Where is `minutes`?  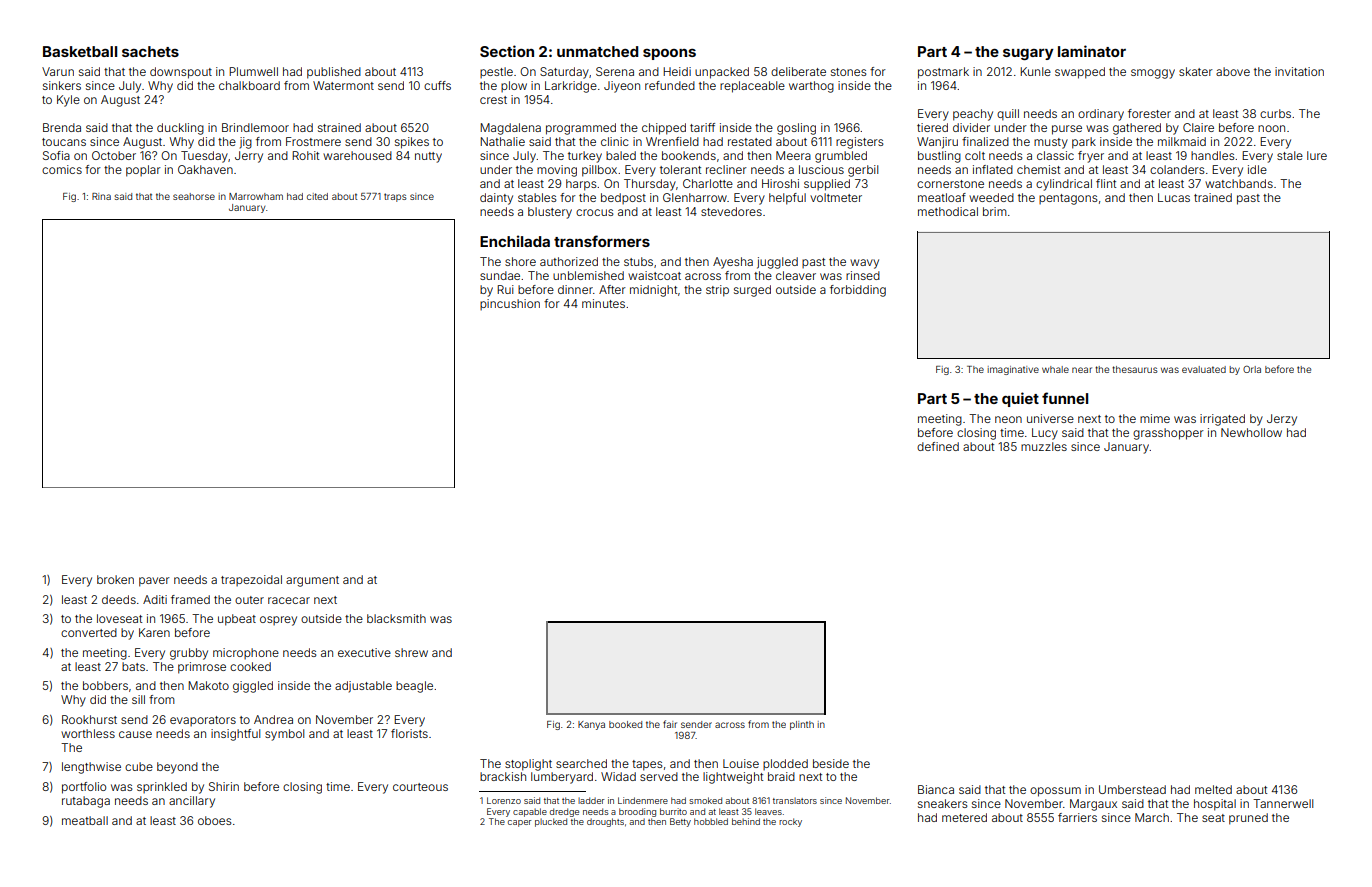
minutes is located at coordinates (603, 303).
